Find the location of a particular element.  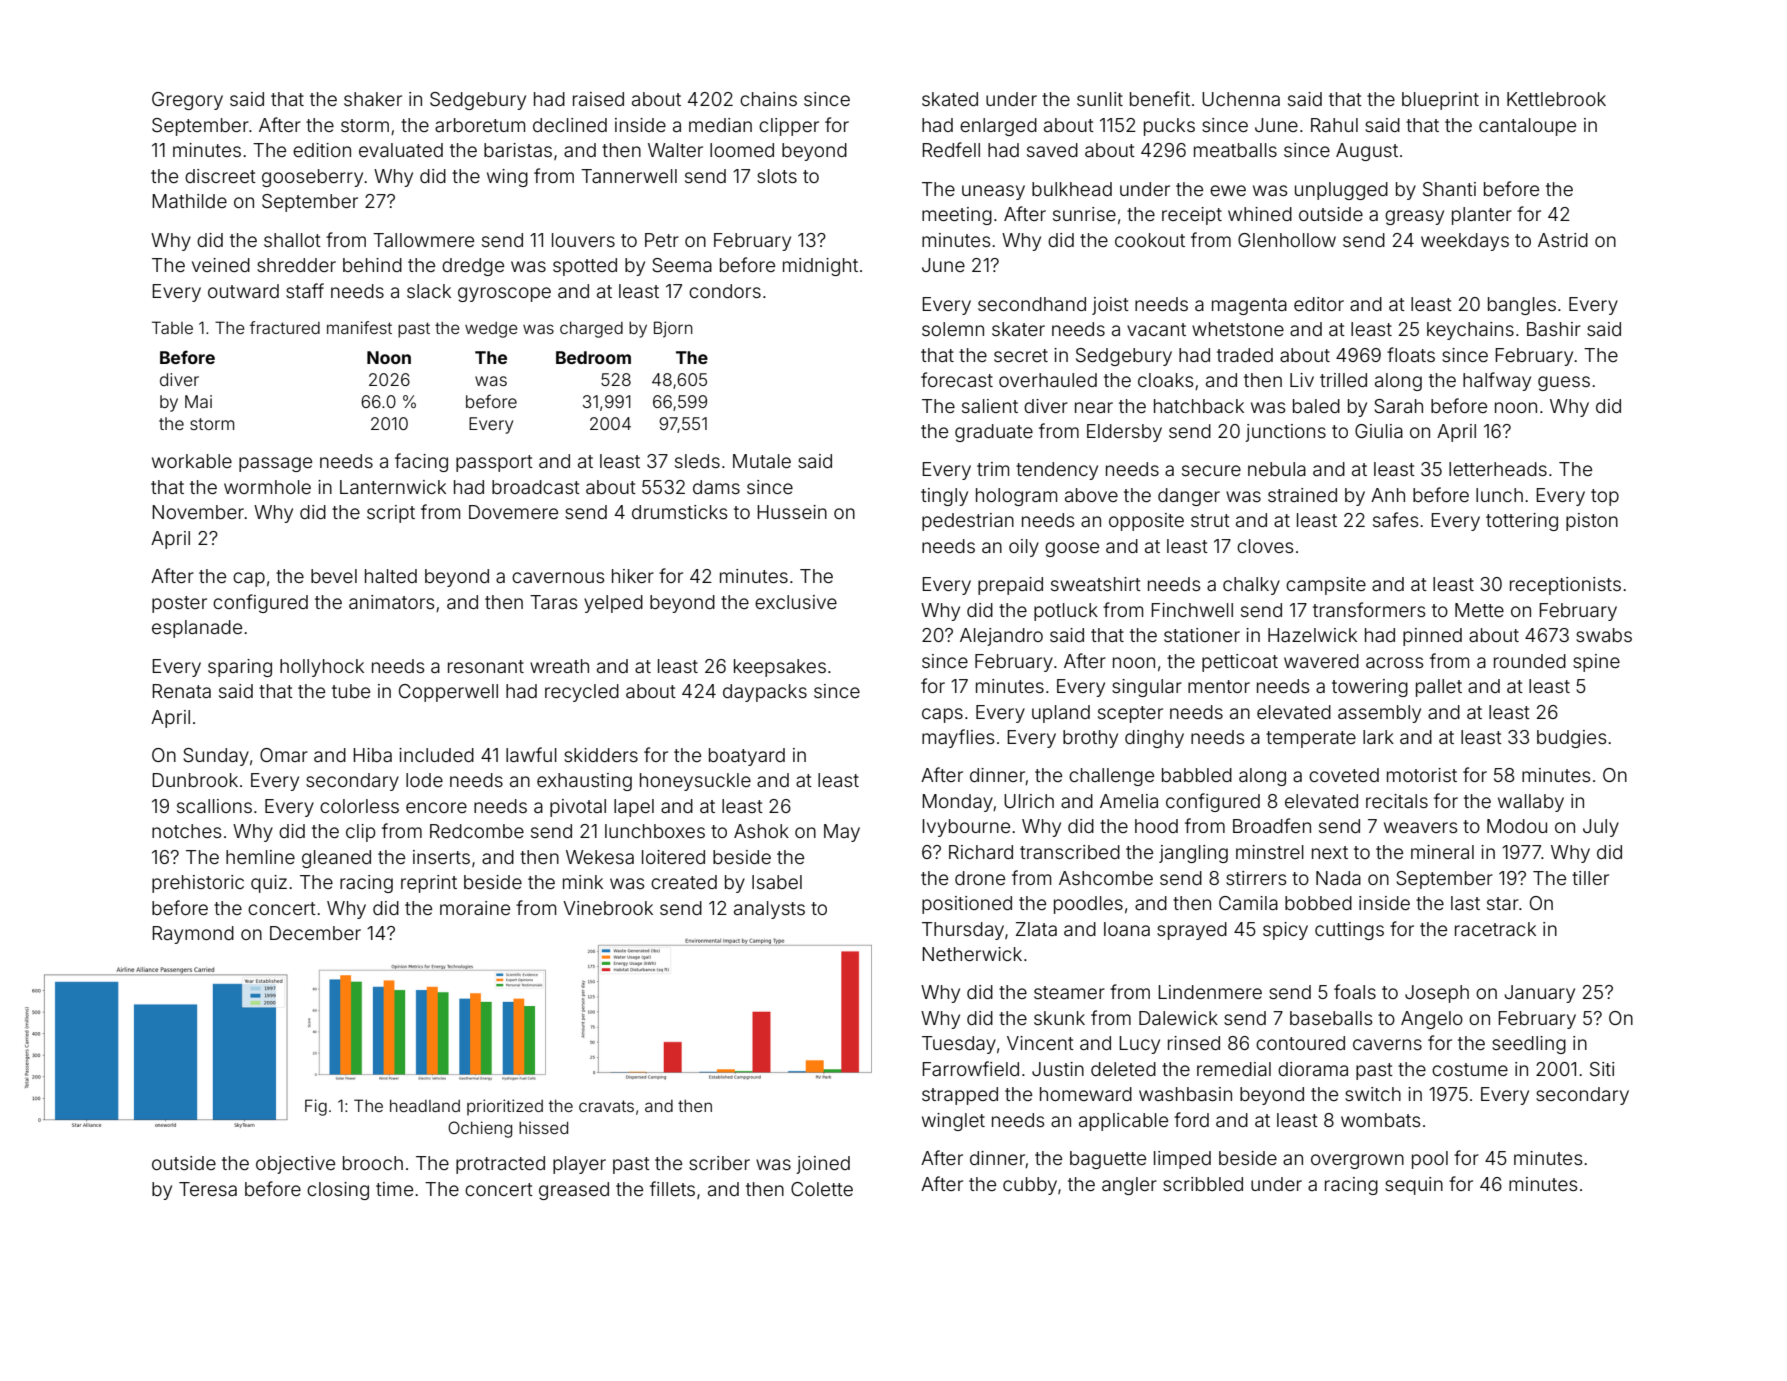

poster is located at coordinates (179, 604).
